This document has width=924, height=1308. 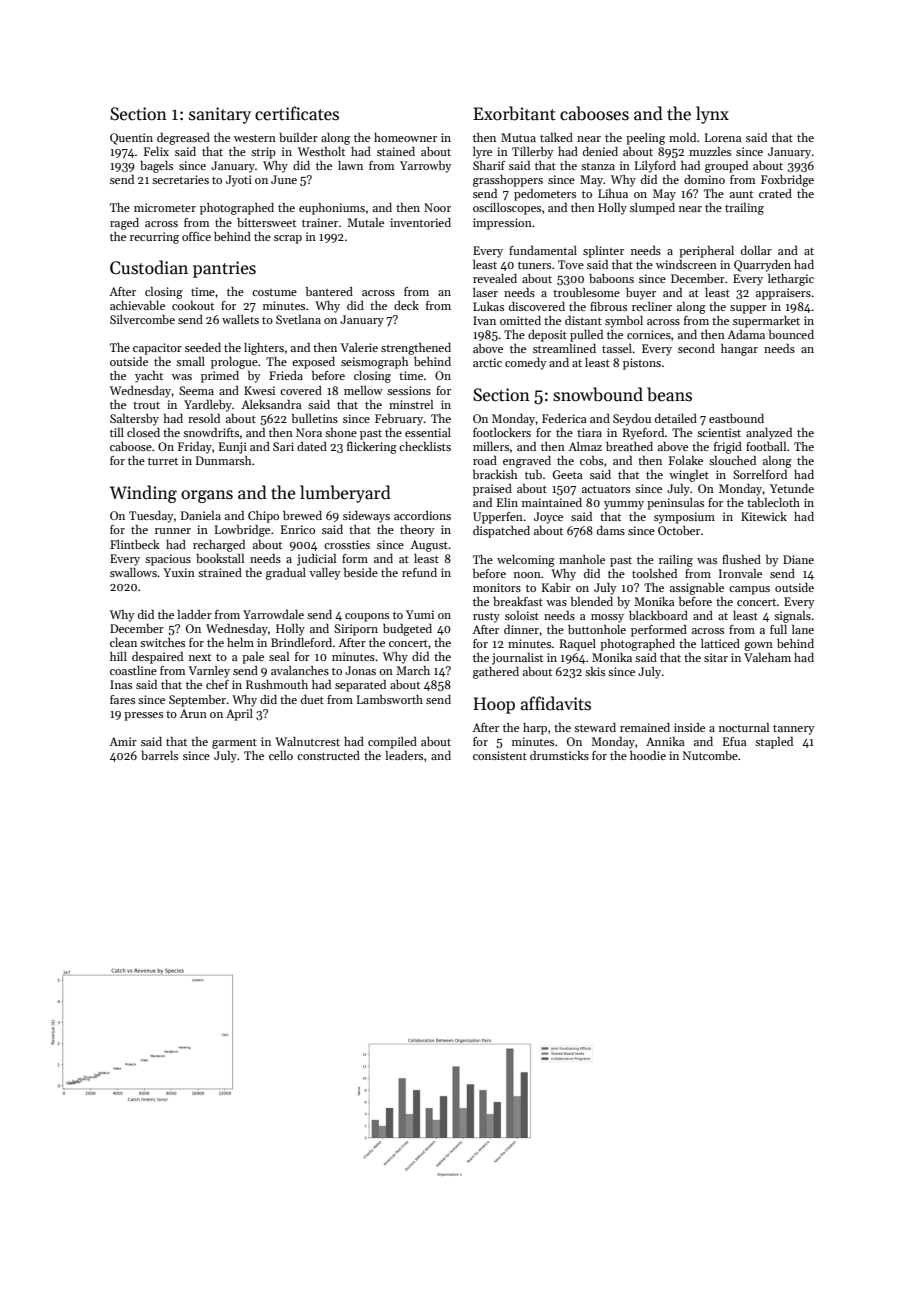 What do you see at coordinates (417, 531) in the document?
I see `theory` at bounding box center [417, 531].
